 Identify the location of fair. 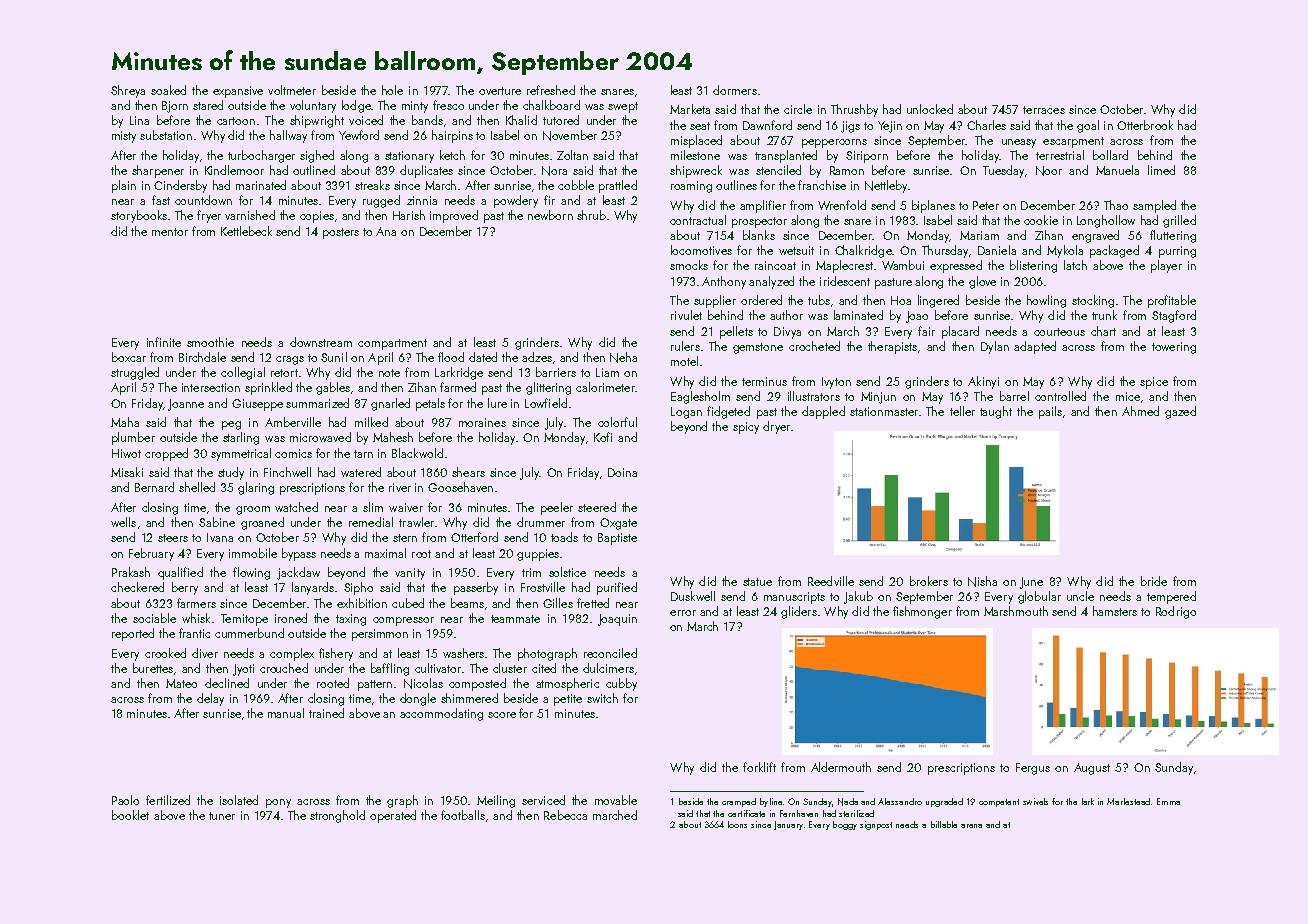
(926, 331).
